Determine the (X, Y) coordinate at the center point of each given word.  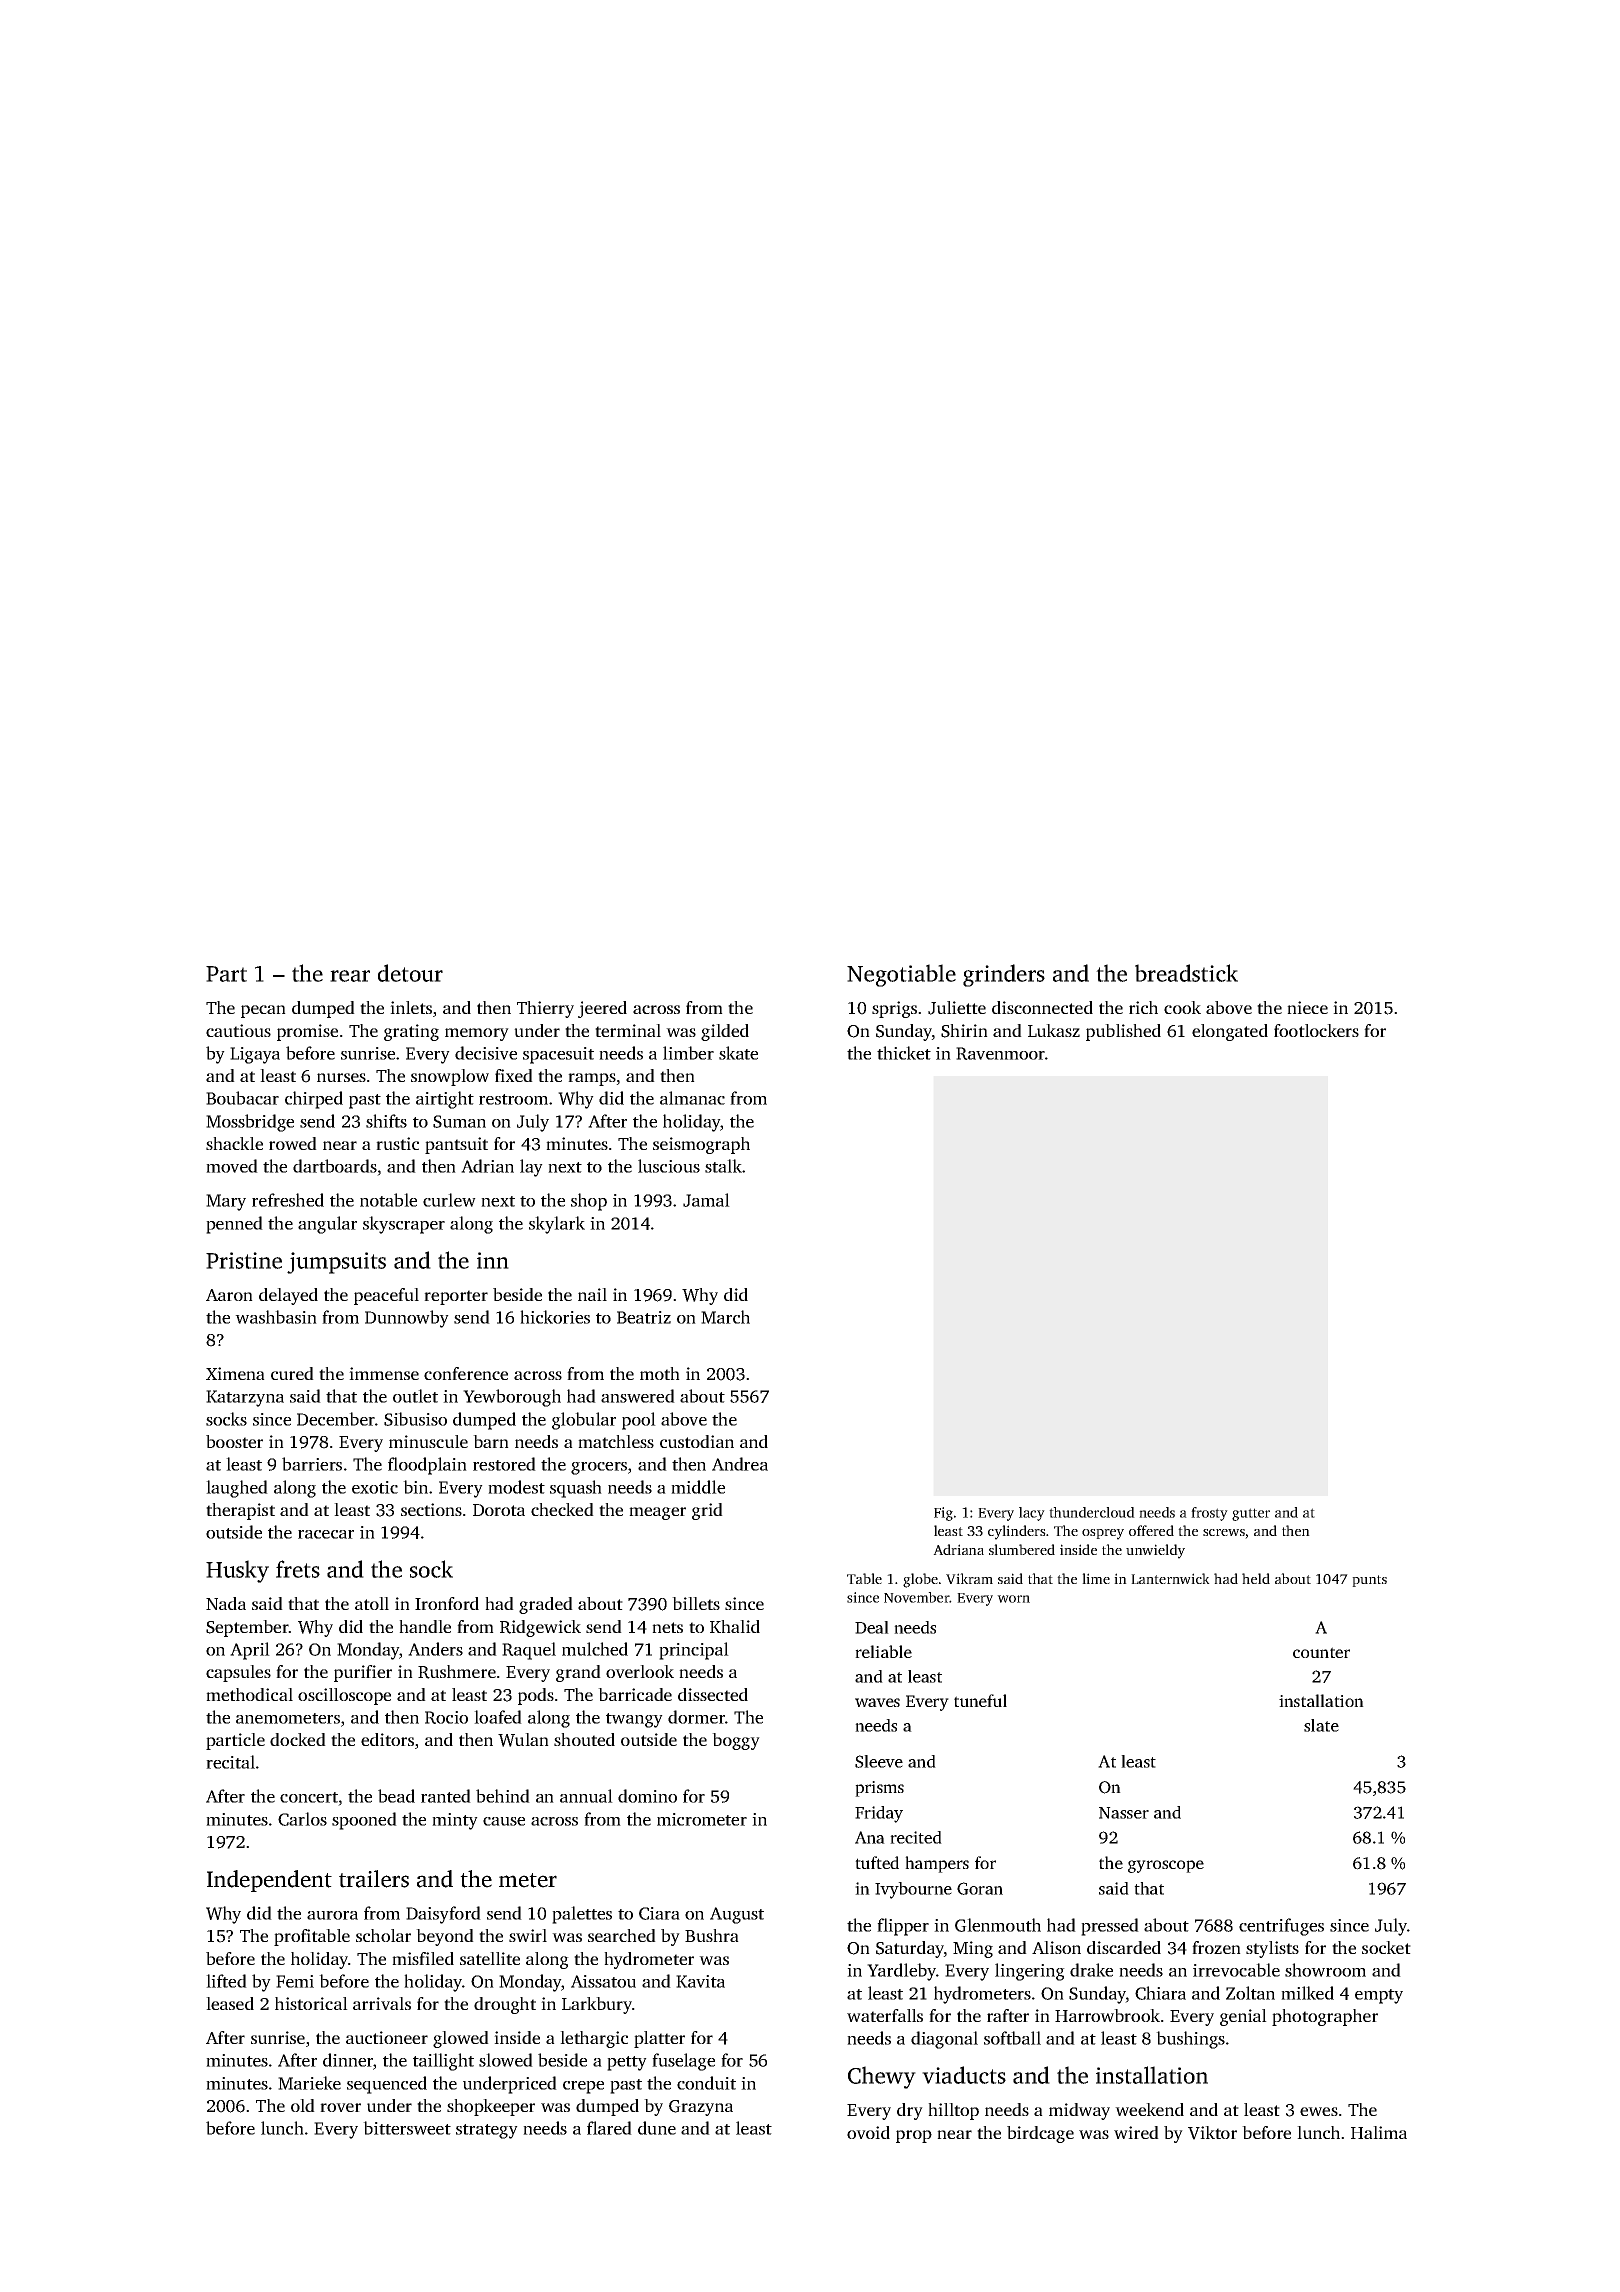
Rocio (446, 1717)
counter (1321, 1652)
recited (916, 1837)
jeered (602, 1009)
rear (350, 976)
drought (505, 2005)
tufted (877, 1862)
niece (1307, 1007)
